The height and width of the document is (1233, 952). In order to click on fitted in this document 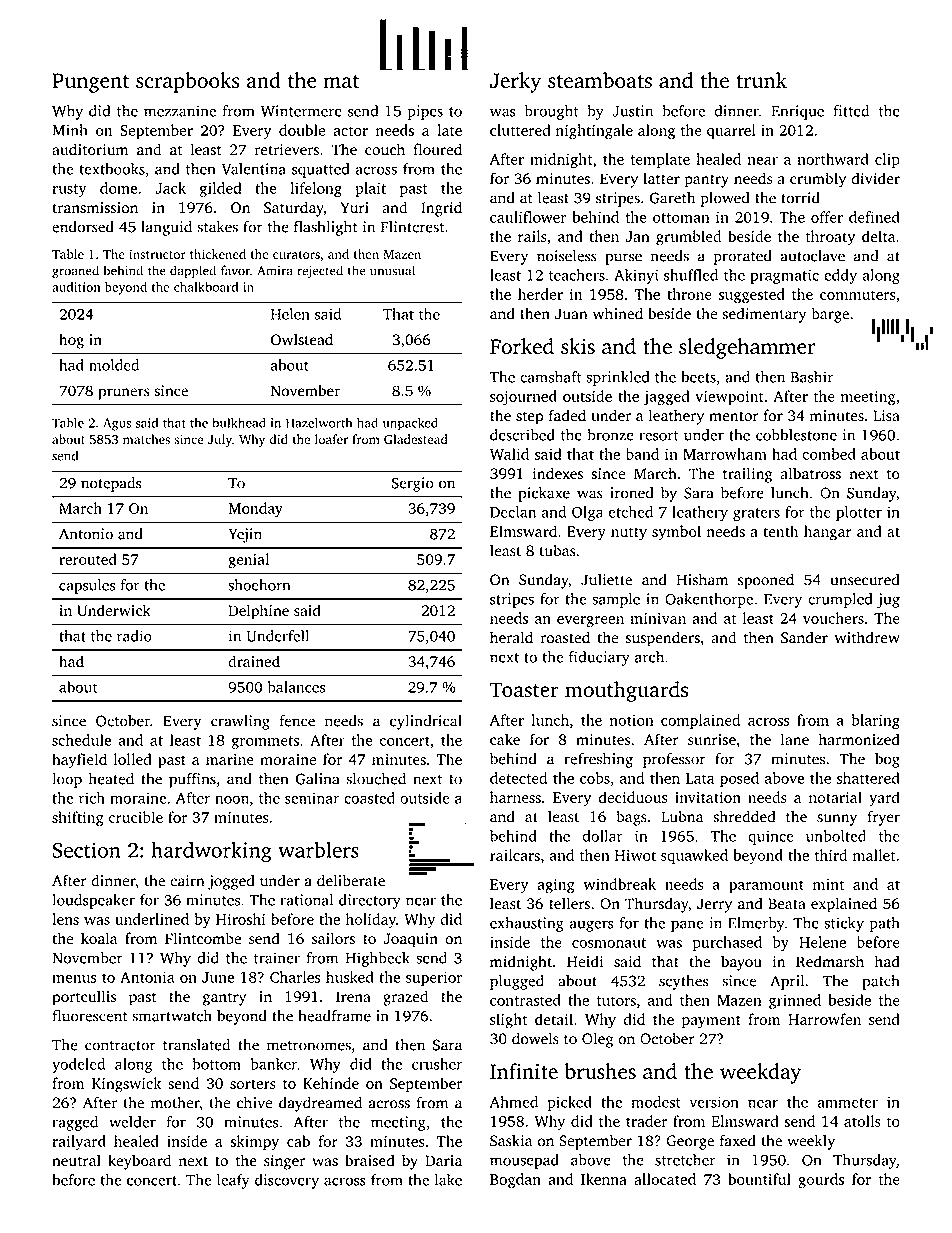, I will do `click(851, 111)`.
